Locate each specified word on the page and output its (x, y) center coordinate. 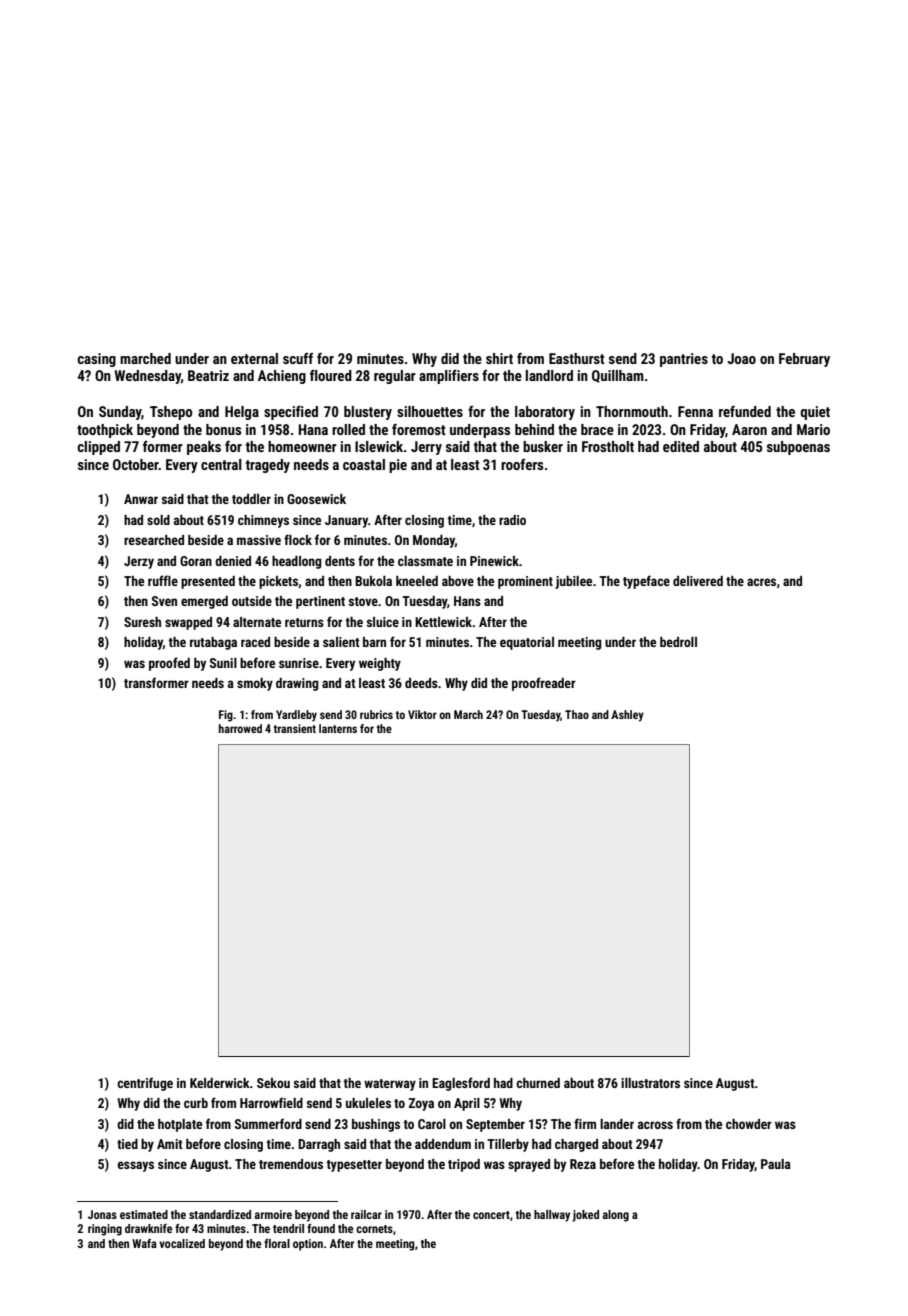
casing (97, 360)
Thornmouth (632, 411)
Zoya (421, 1104)
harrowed (240, 728)
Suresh (142, 622)
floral (277, 1243)
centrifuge (145, 1084)
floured (331, 375)
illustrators (650, 1083)
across (655, 1125)
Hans (467, 601)
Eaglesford (461, 1084)
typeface (646, 582)
